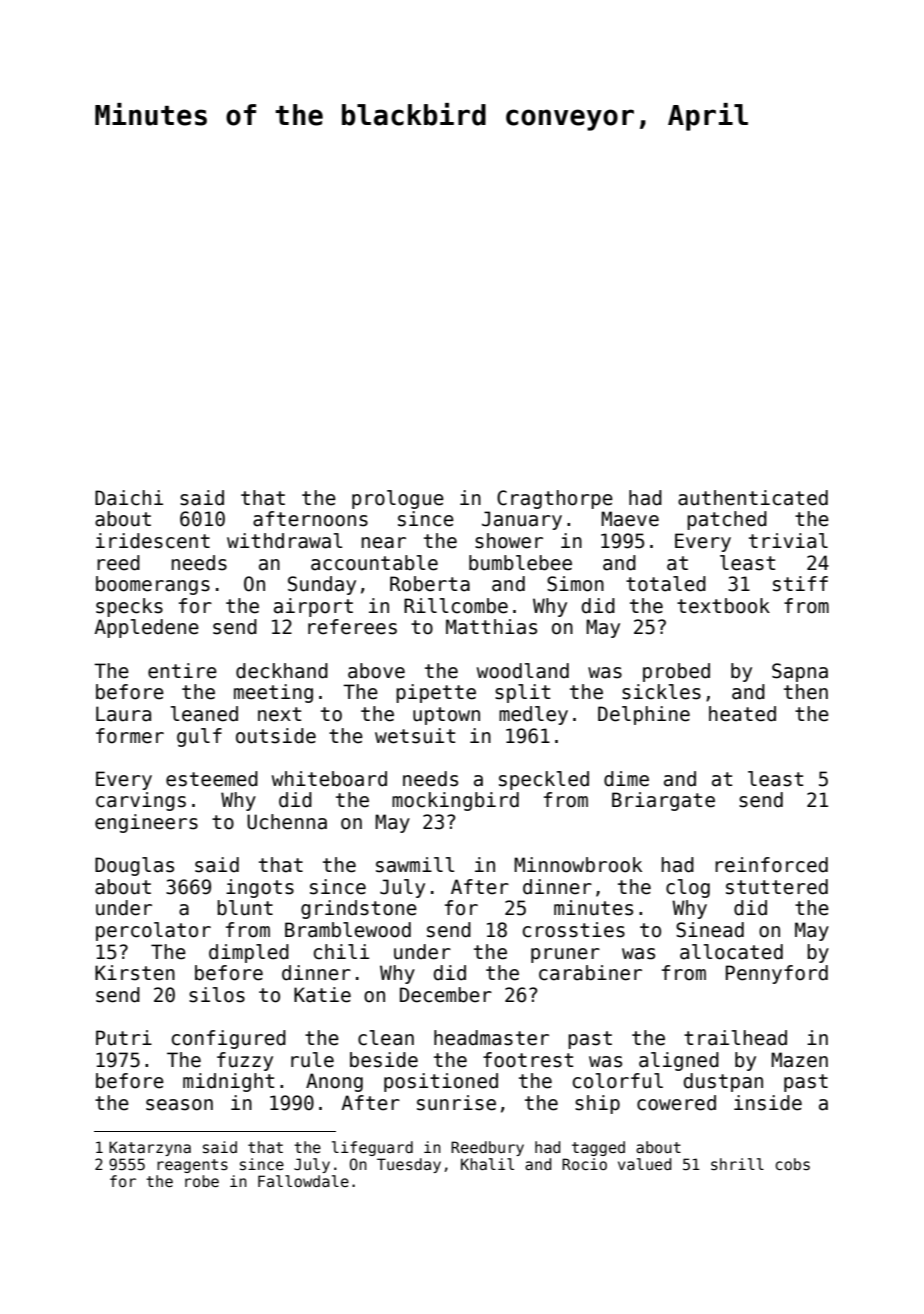 Image resolution: width=924 pixels, height=1314 pixels. I want to click on Katarzyna, so click(150, 1148).
